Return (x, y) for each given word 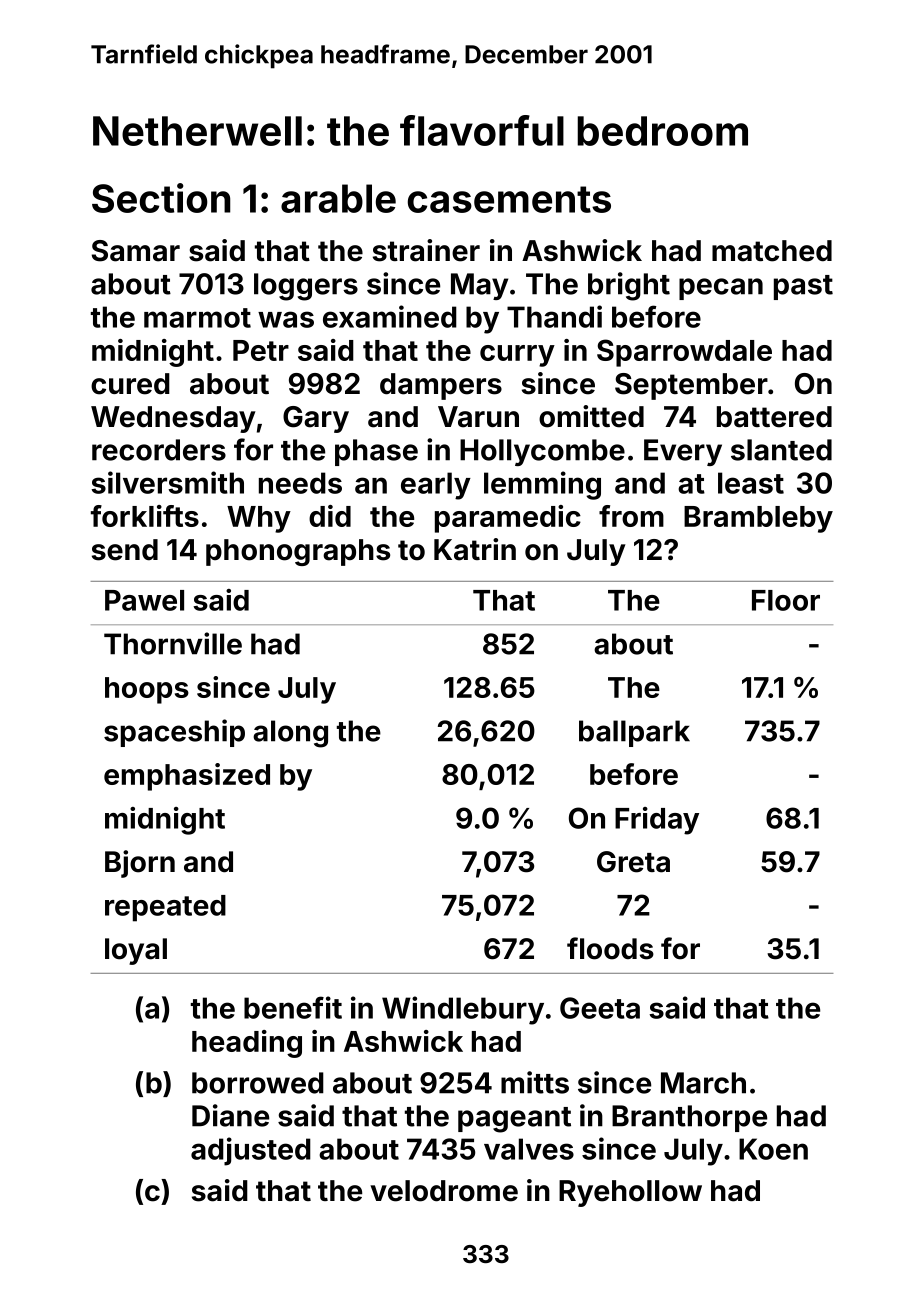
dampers (441, 386)
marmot (197, 318)
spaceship (174, 733)
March (703, 1083)
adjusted (251, 1151)
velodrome (444, 1191)
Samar (136, 251)
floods (610, 948)
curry (517, 356)
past (803, 287)
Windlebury (463, 1010)
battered (774, 417)
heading (247, 1044)
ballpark (634, 733)
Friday (657, 821)
